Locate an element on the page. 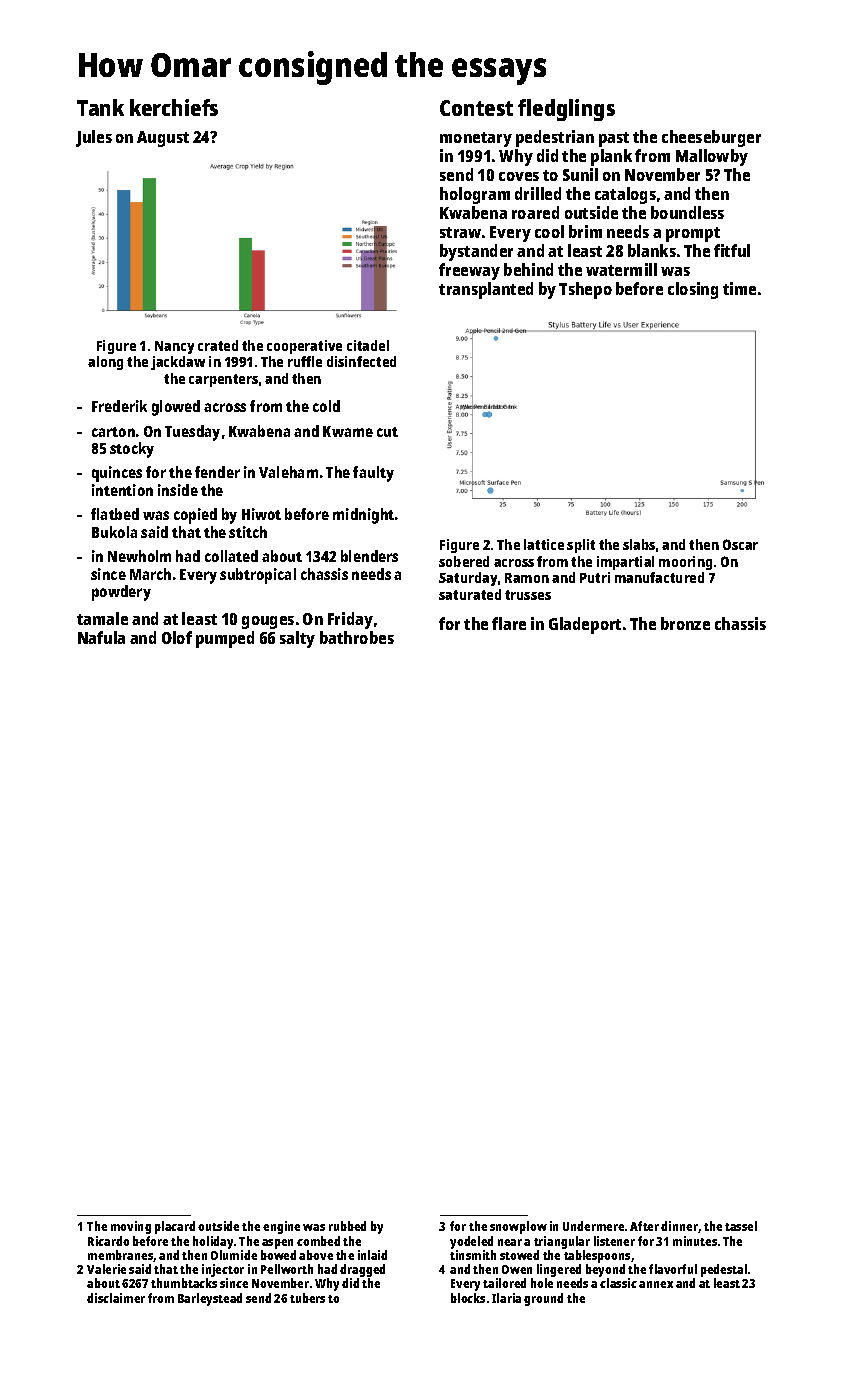 The image size is (849, 1400). dinner is located at coordinates (679, 1226).
